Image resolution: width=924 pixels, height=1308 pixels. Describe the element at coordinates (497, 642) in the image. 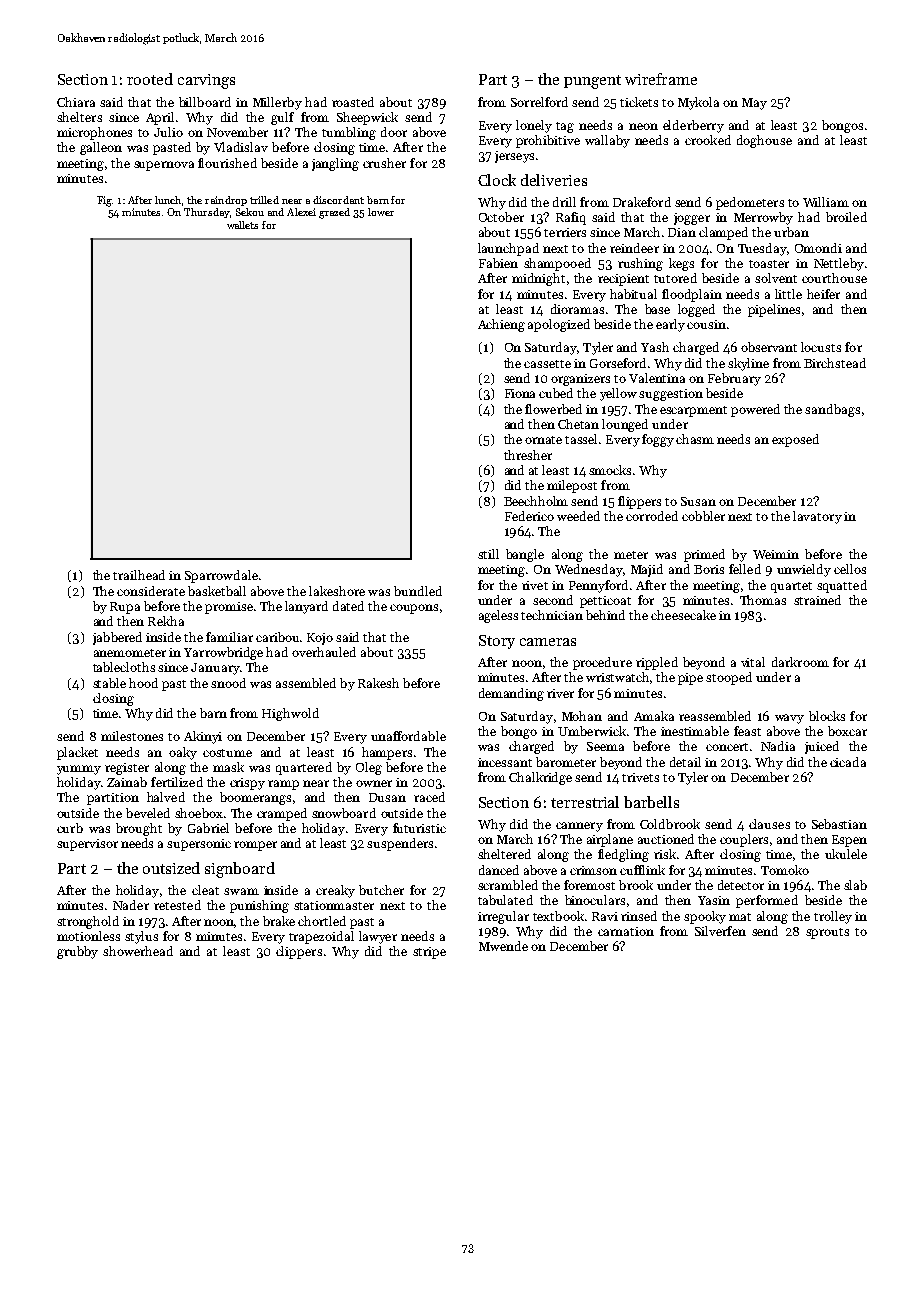

I see `Story` at that location.
